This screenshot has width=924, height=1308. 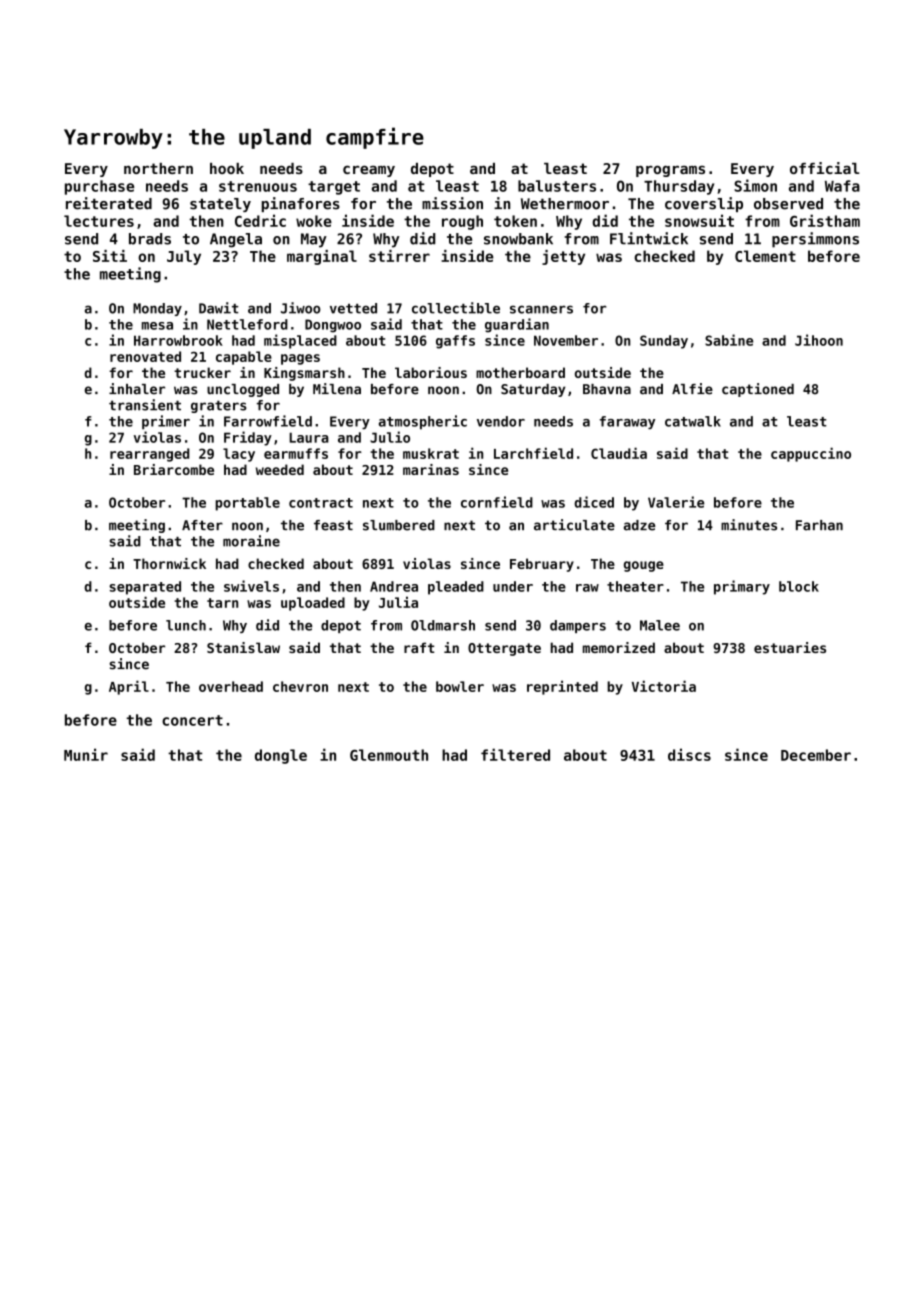 I want to click on Valerie, so click(x=676, y=502).
